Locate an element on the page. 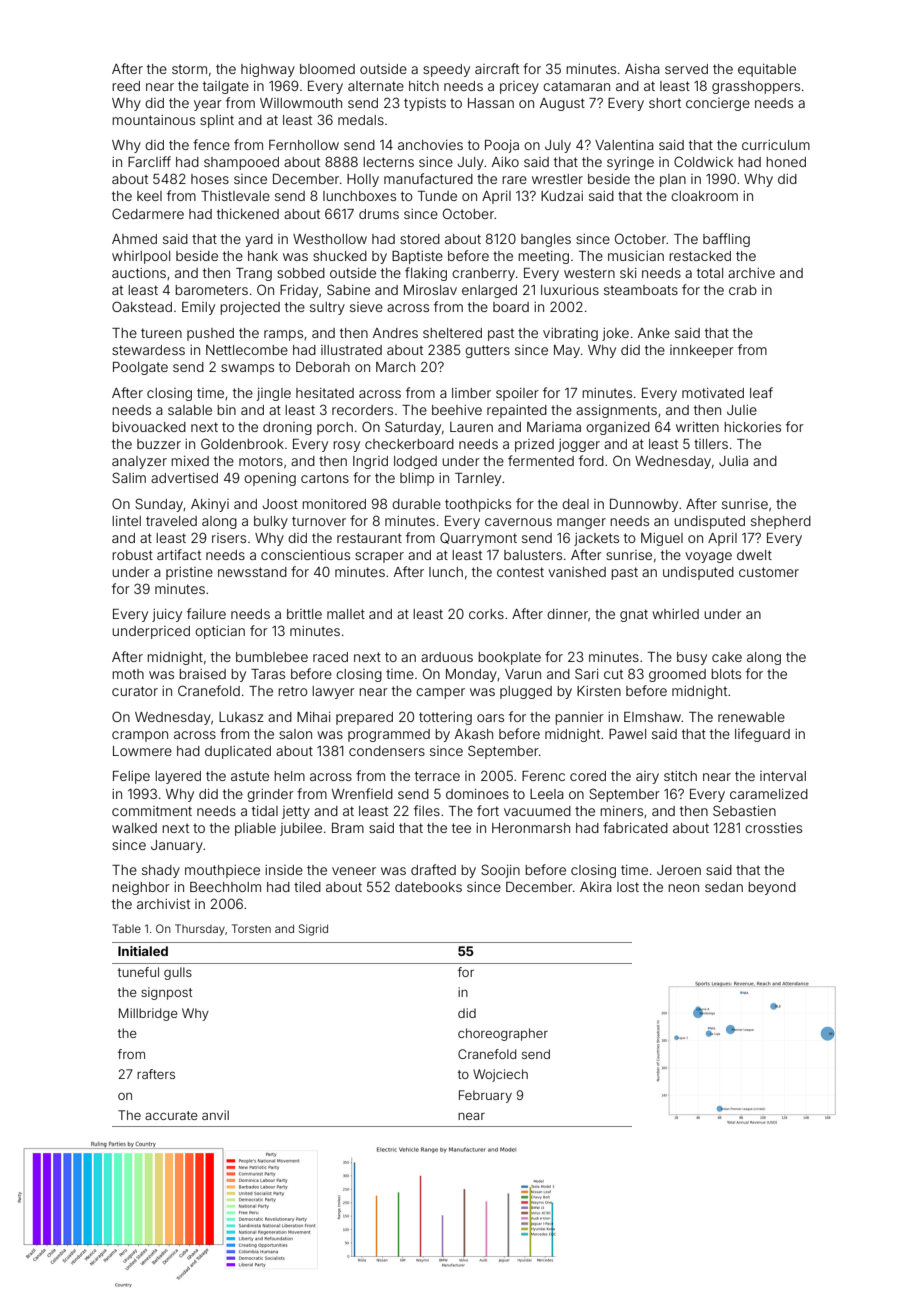 The height and width of the page is (1308, 924). signpost is located at coordinates (166, 993).
